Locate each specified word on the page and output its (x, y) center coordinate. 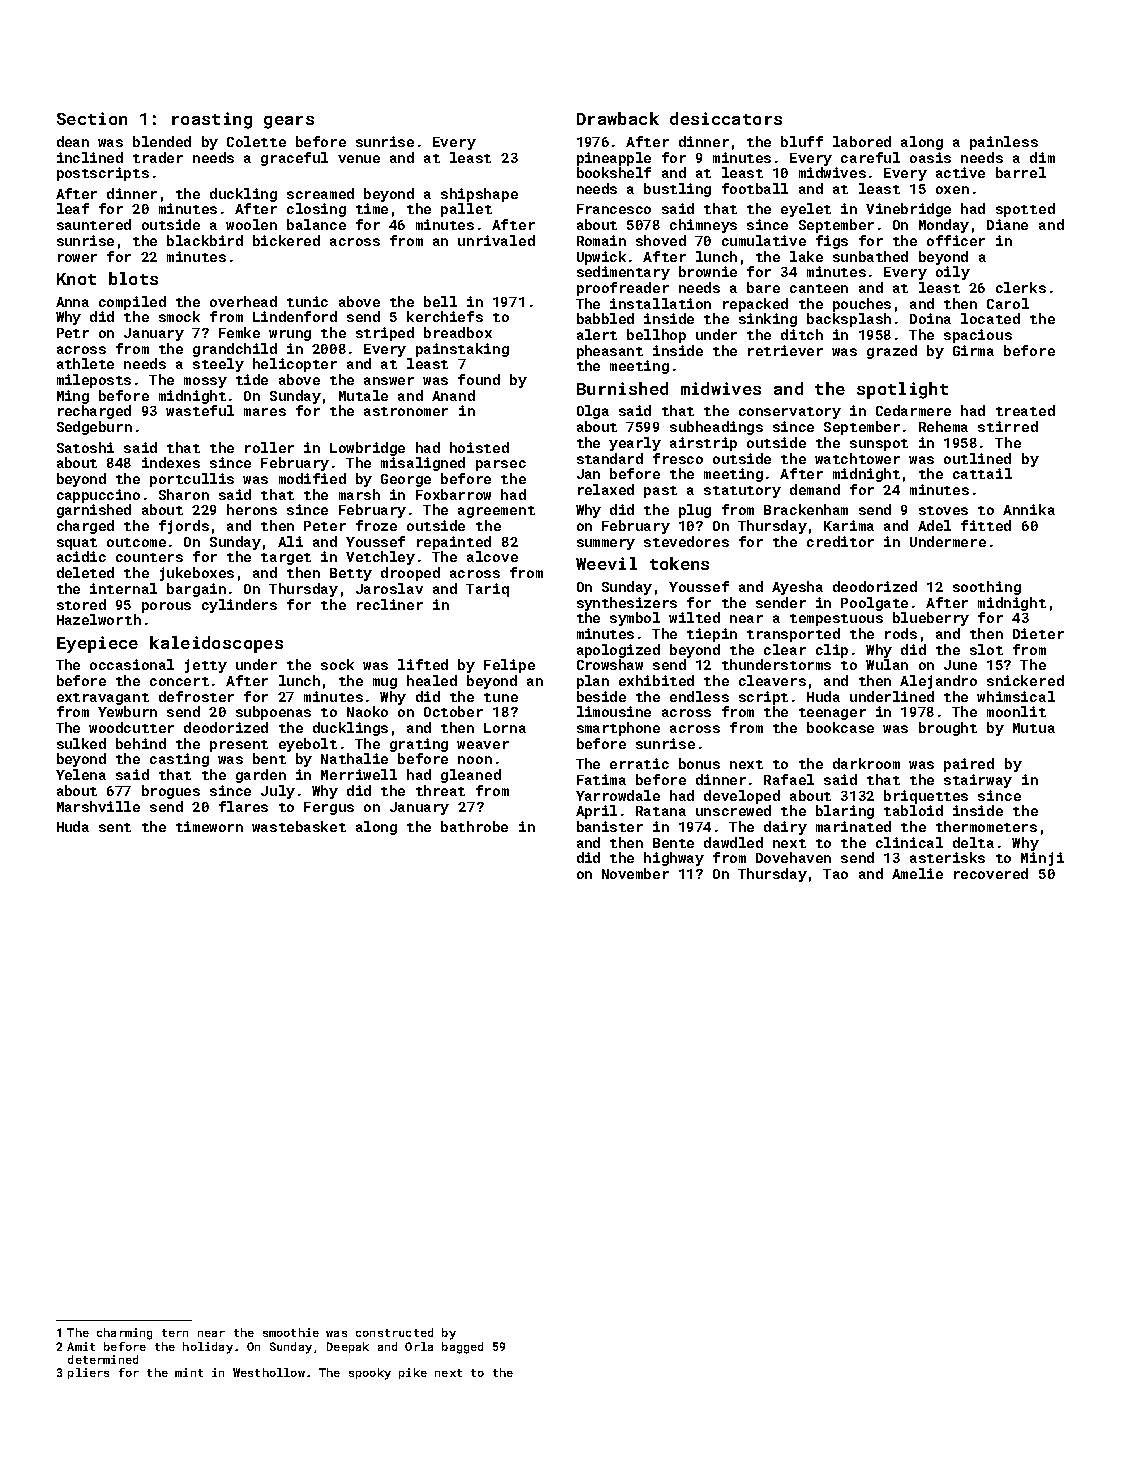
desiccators (726, 118)
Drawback (618, 118)
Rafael (789, 779)
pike (413, 1373)
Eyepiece (97, 644)
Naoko (367, 711)
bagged (462, 1348)
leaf (73, 208)
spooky (370, 1374)
